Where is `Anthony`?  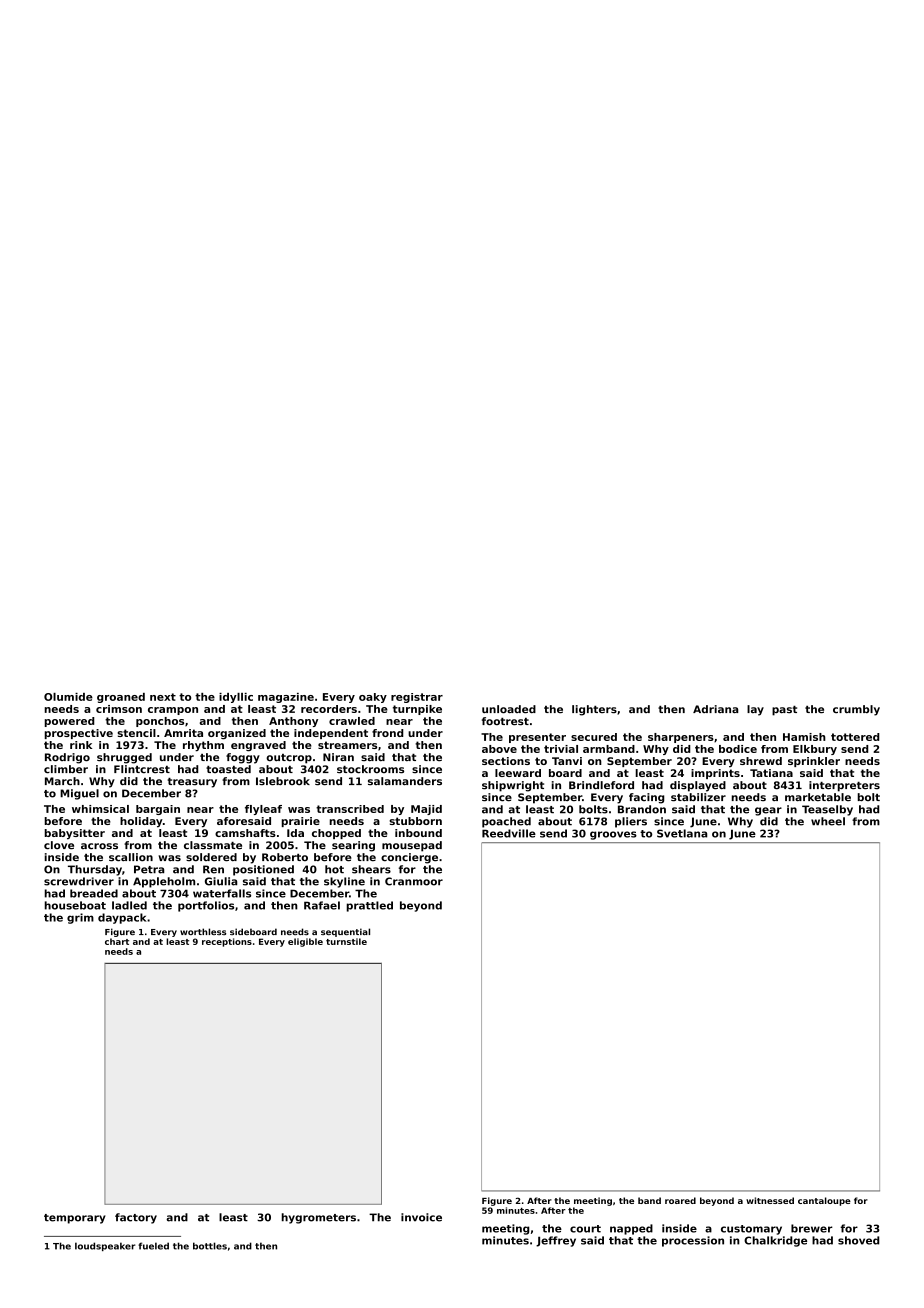 Anthony is located at coordinates (293, 722).
